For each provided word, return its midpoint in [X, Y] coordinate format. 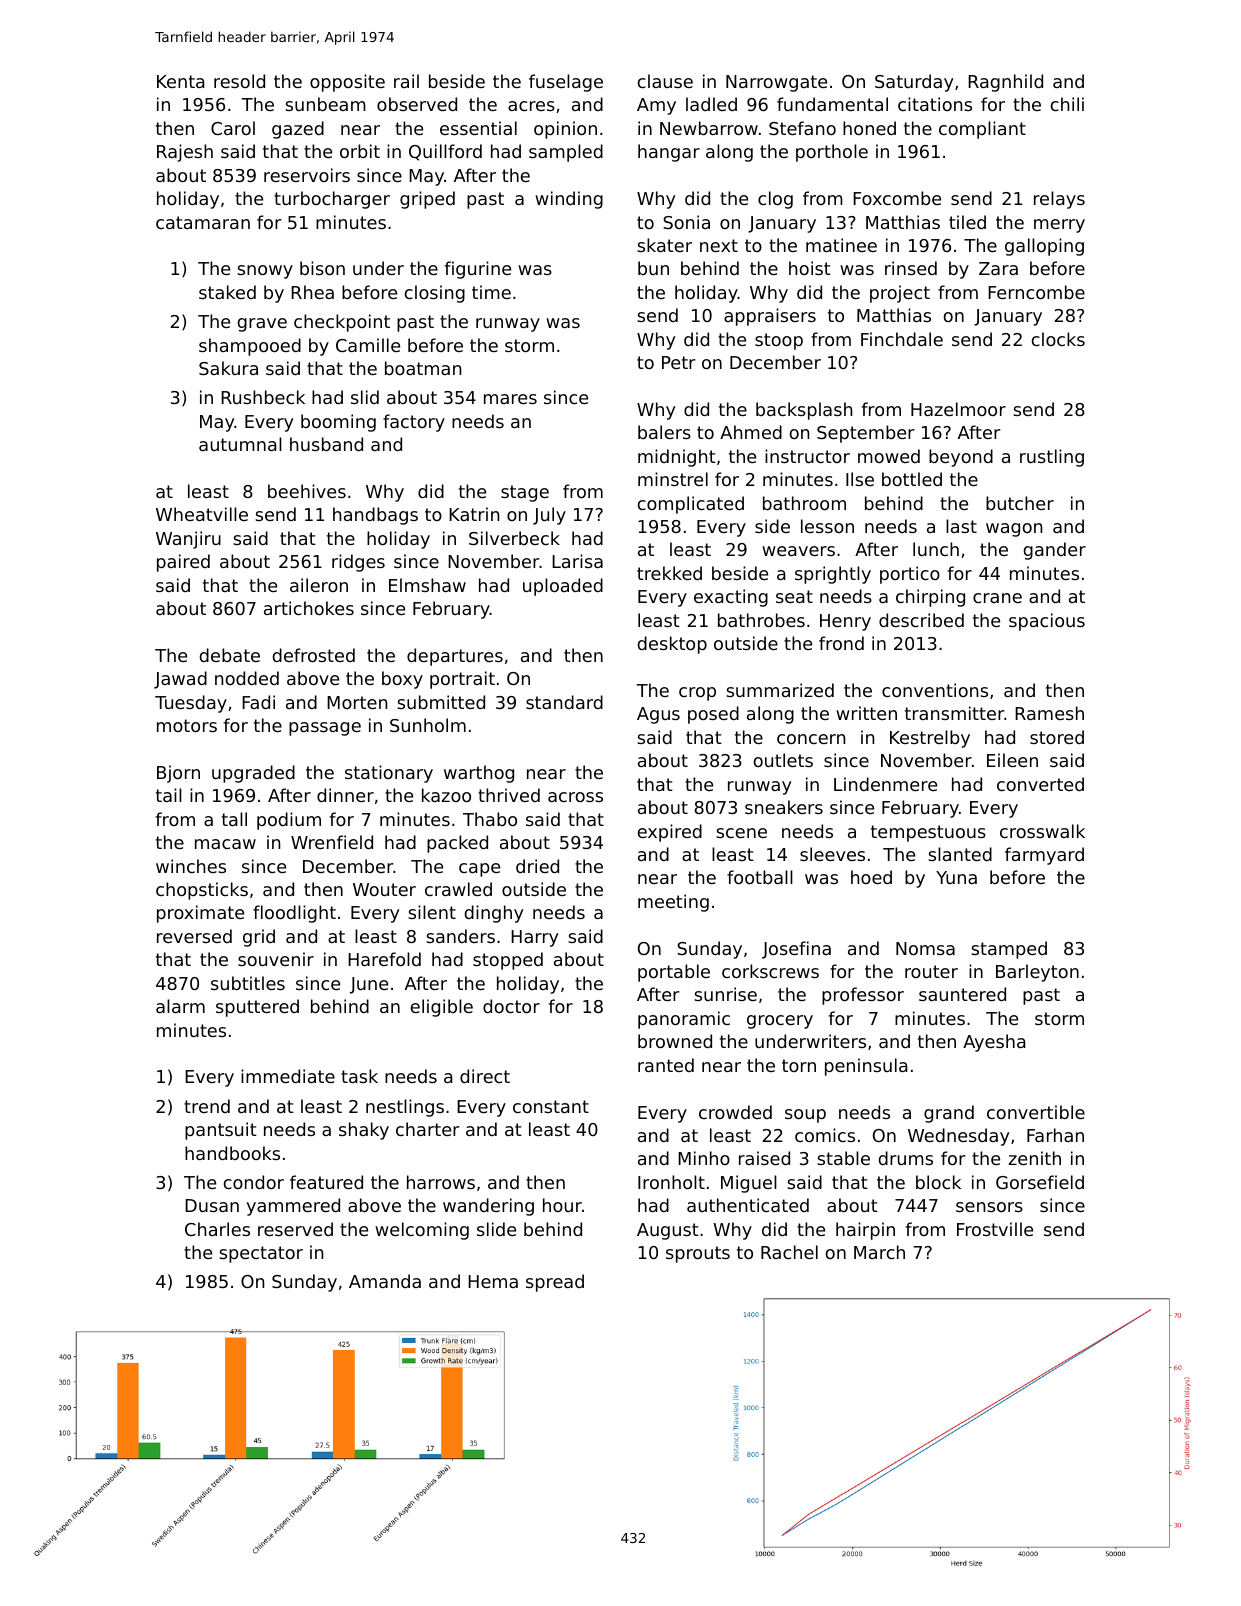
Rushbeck [263, 397]
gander [1055, 551]
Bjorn [178, 774]
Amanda [385, 1281]
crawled [458, 889]
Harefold [384, 959]
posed [713, 715]
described [921, 620]
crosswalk [1042, 831]
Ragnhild [1005, 83]
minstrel [673, 479]
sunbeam [325, 104]
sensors [989, 1207]
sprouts [698, 1254]
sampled [566, 153]
